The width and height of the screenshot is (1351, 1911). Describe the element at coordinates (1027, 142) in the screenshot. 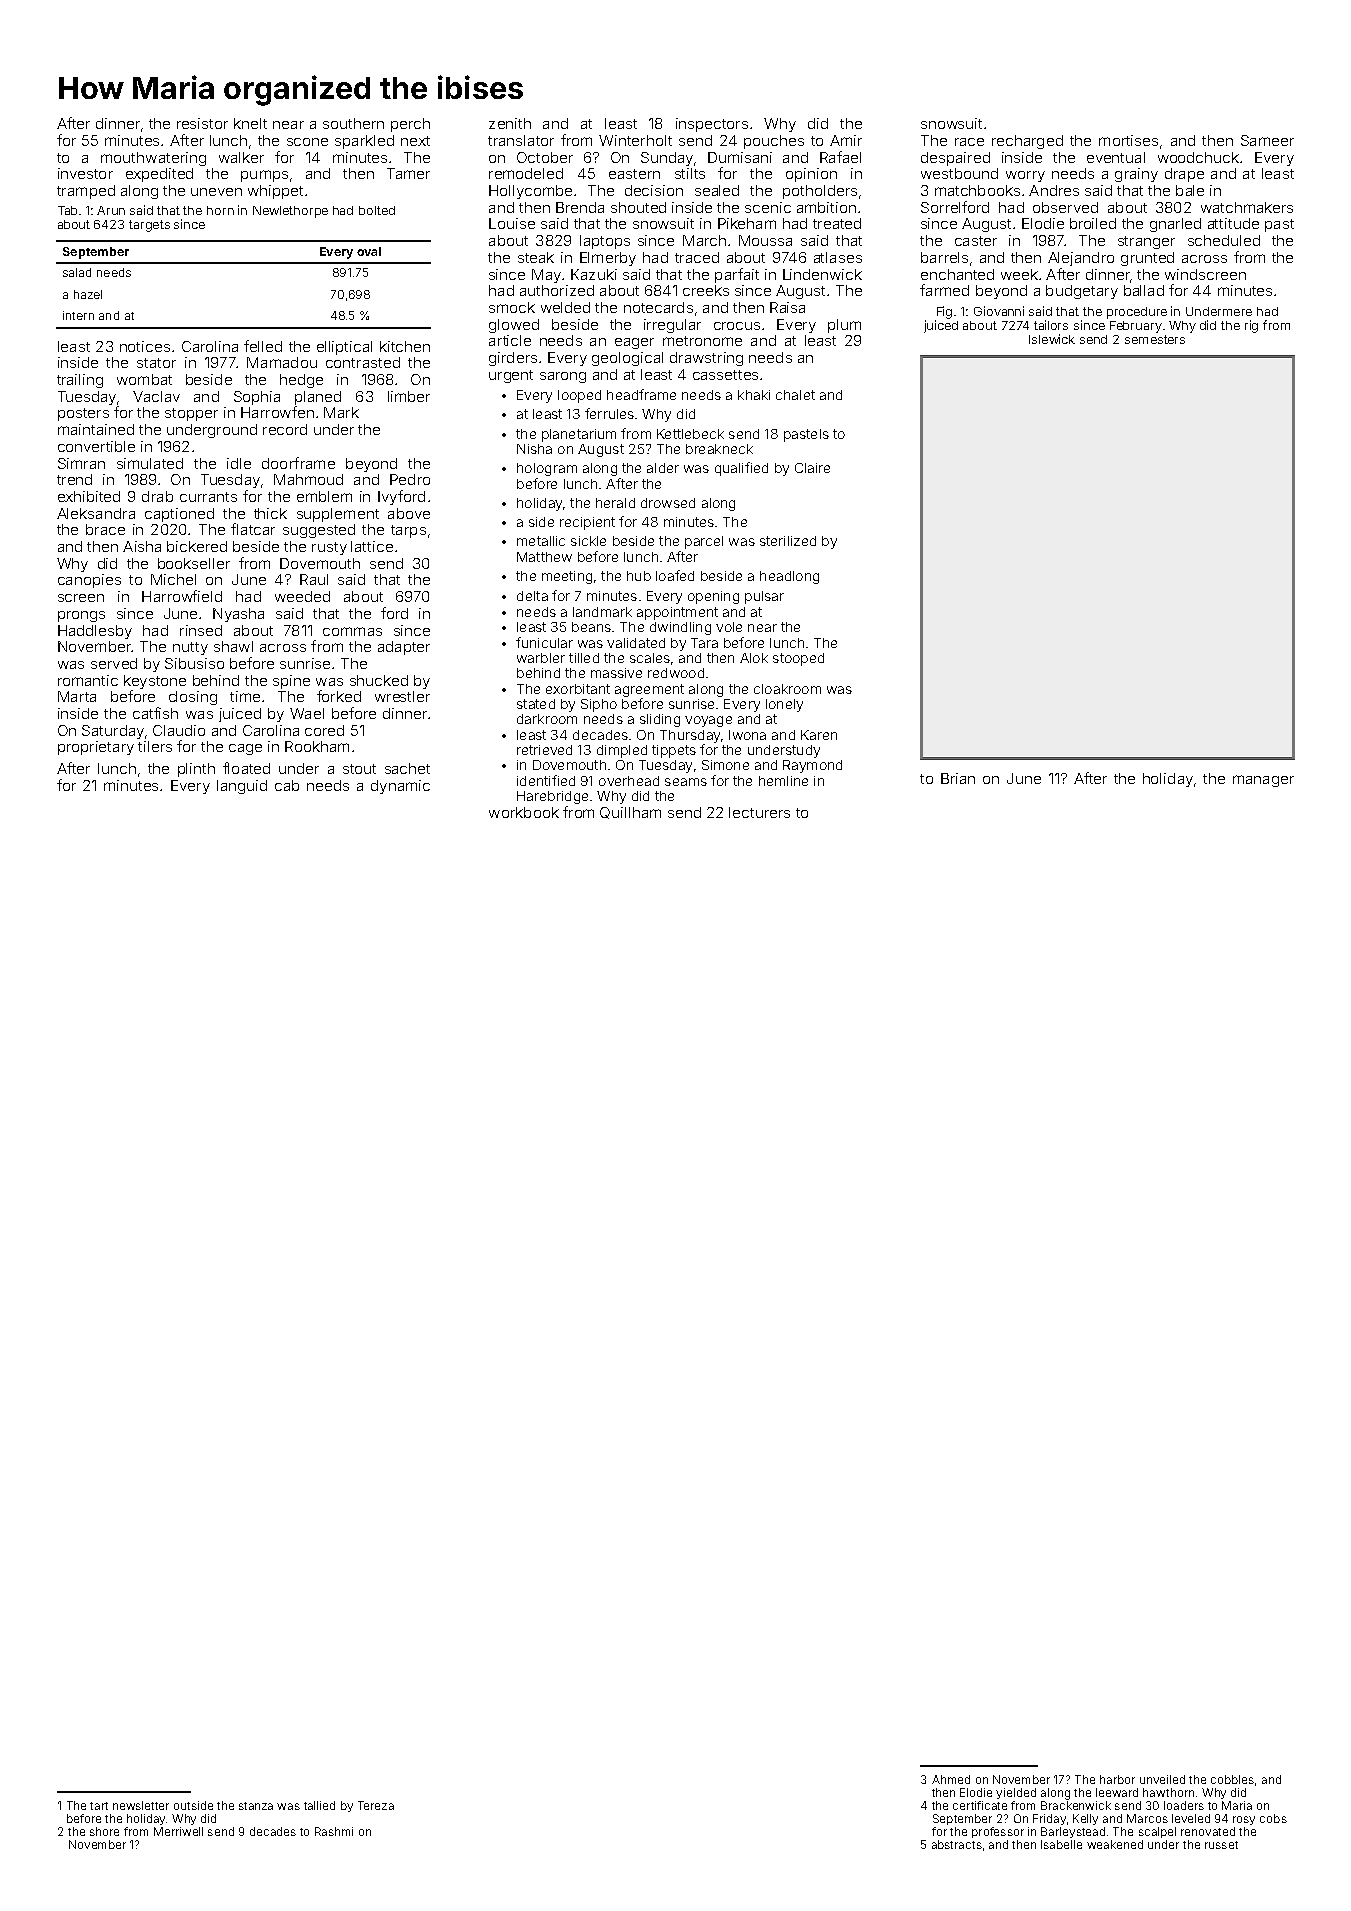

I see `recharged` at that location.
